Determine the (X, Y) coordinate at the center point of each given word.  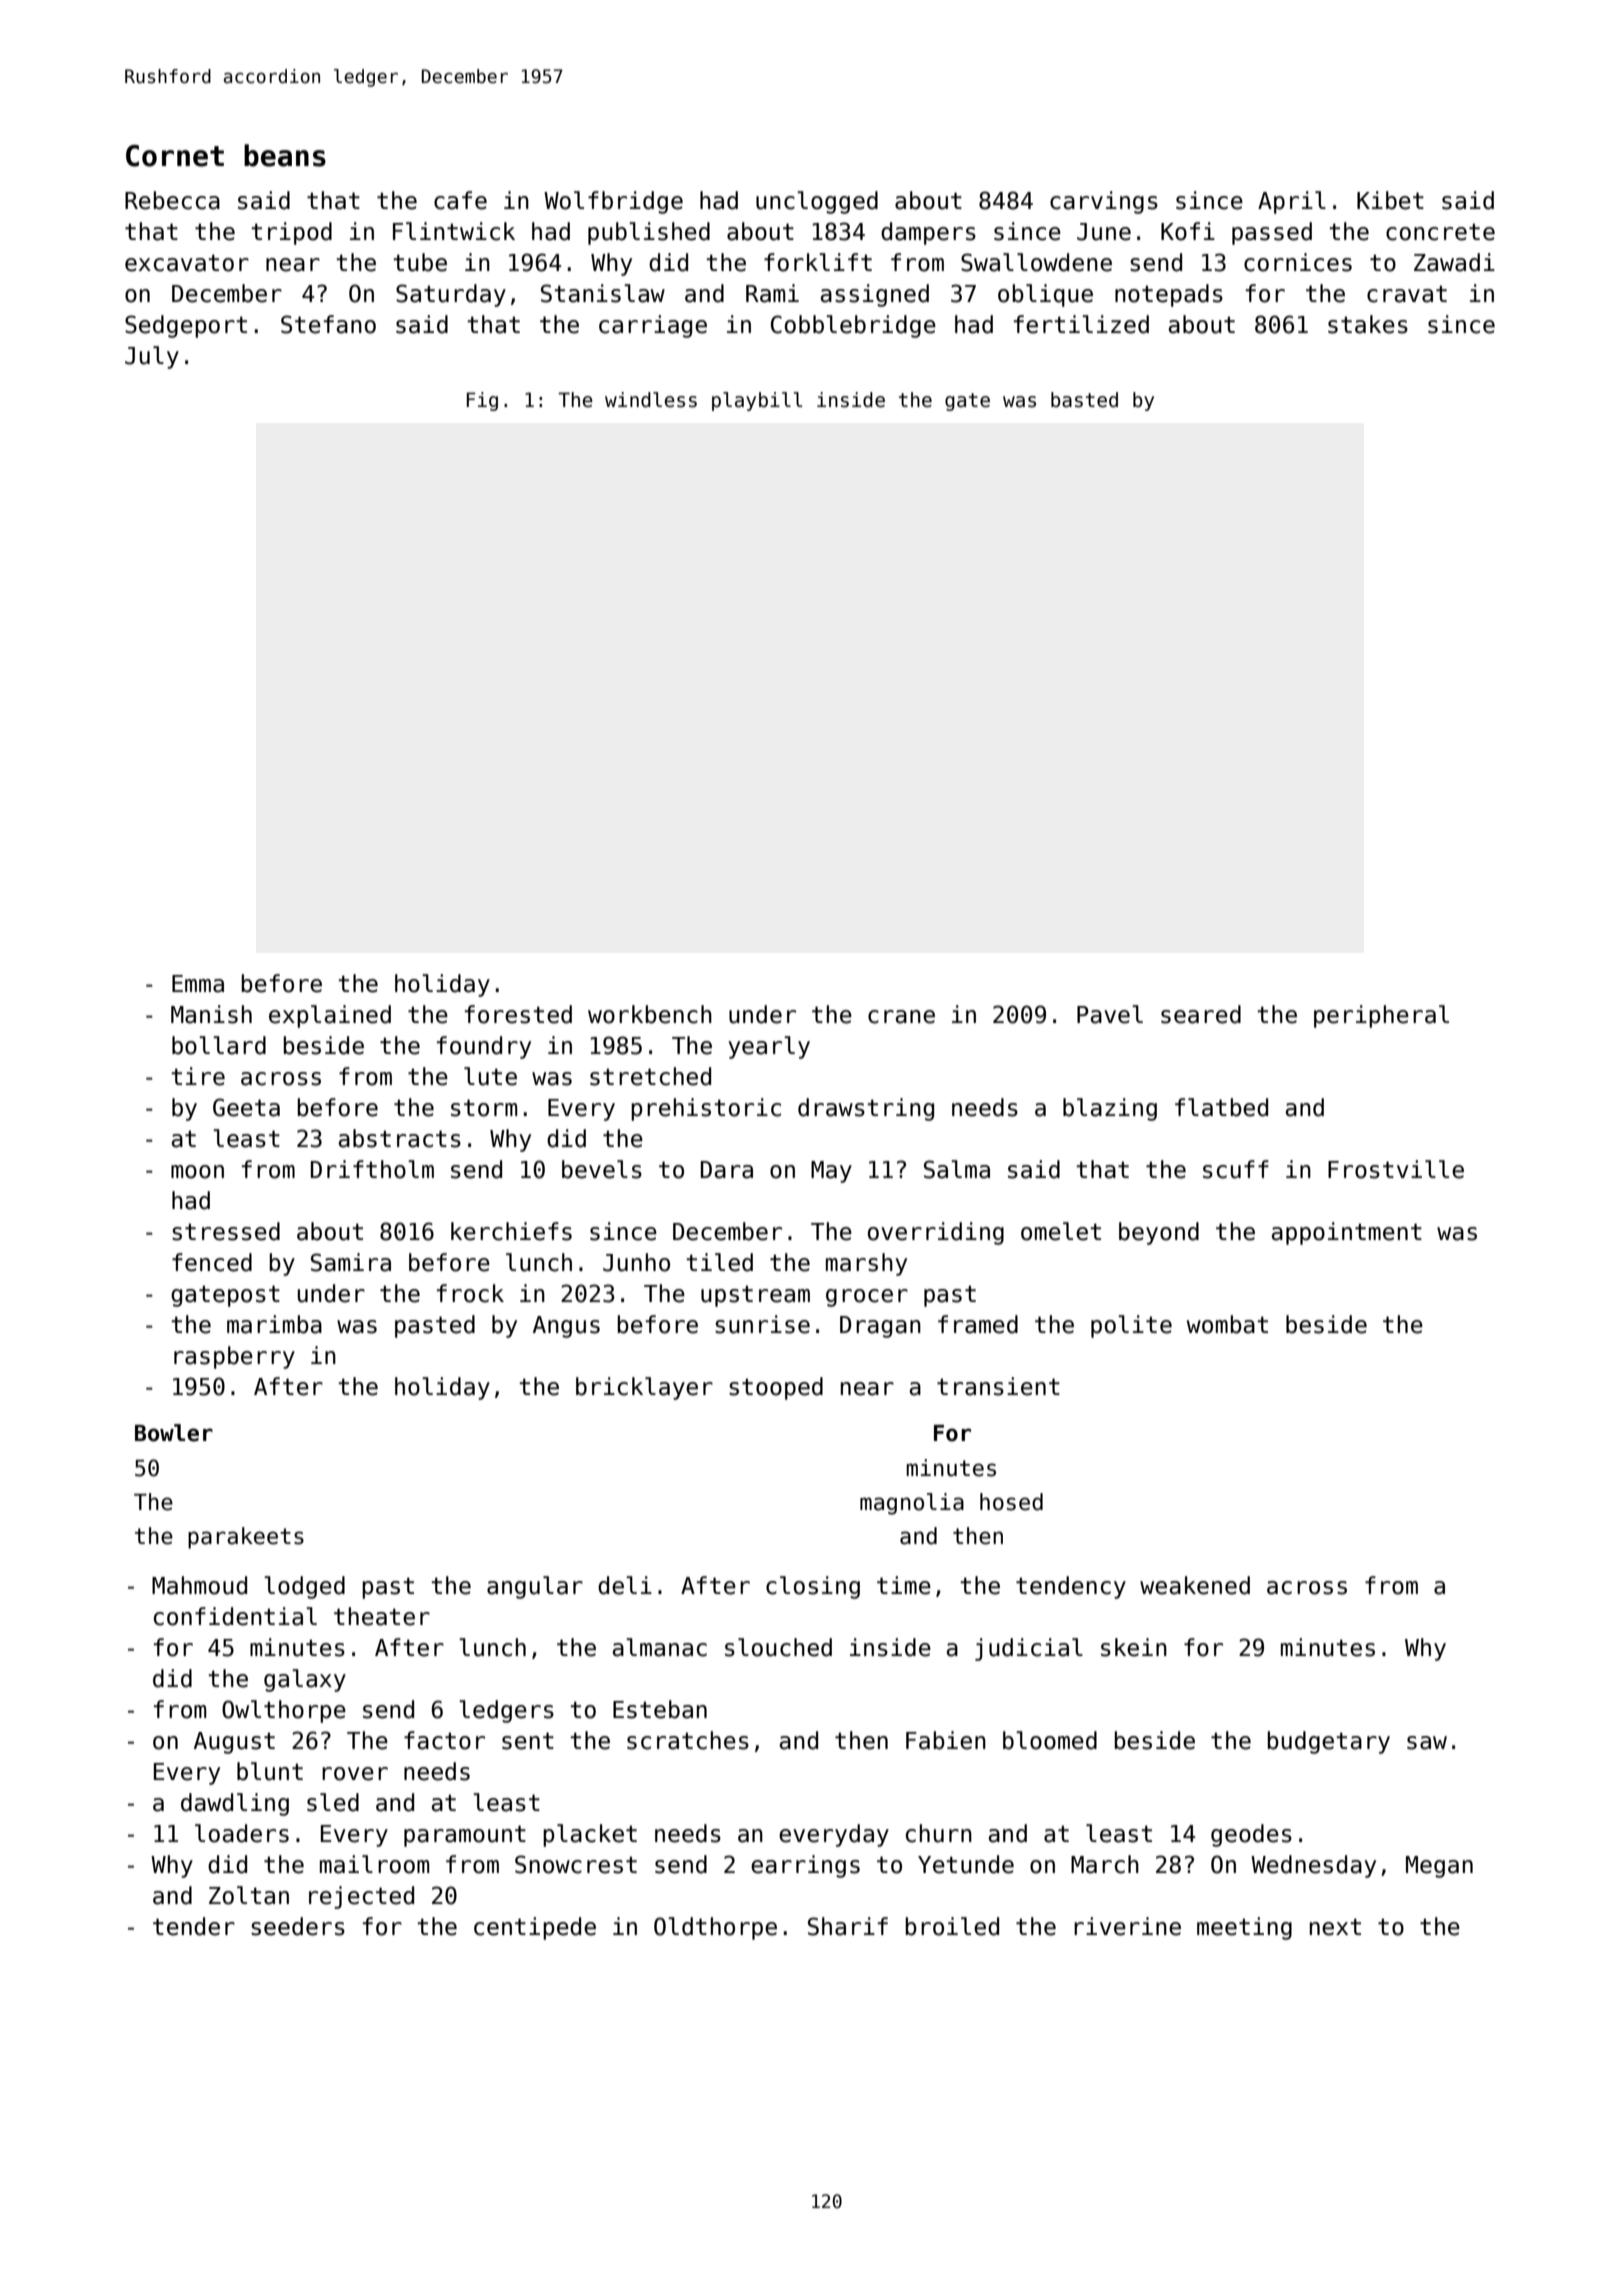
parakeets (246, 1538)
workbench (650, 1014)
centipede (535, 1928)
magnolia (912, 1504)
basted (1084, 400)
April (1292, 202)
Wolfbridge (613, 202)
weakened (1195, 1585)
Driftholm (372, 1169)
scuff (1236, 1169)
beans (285, 155)
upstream (755, 1296)
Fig (482, 401)
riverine (1127, 1926)
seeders (298, 1926)
